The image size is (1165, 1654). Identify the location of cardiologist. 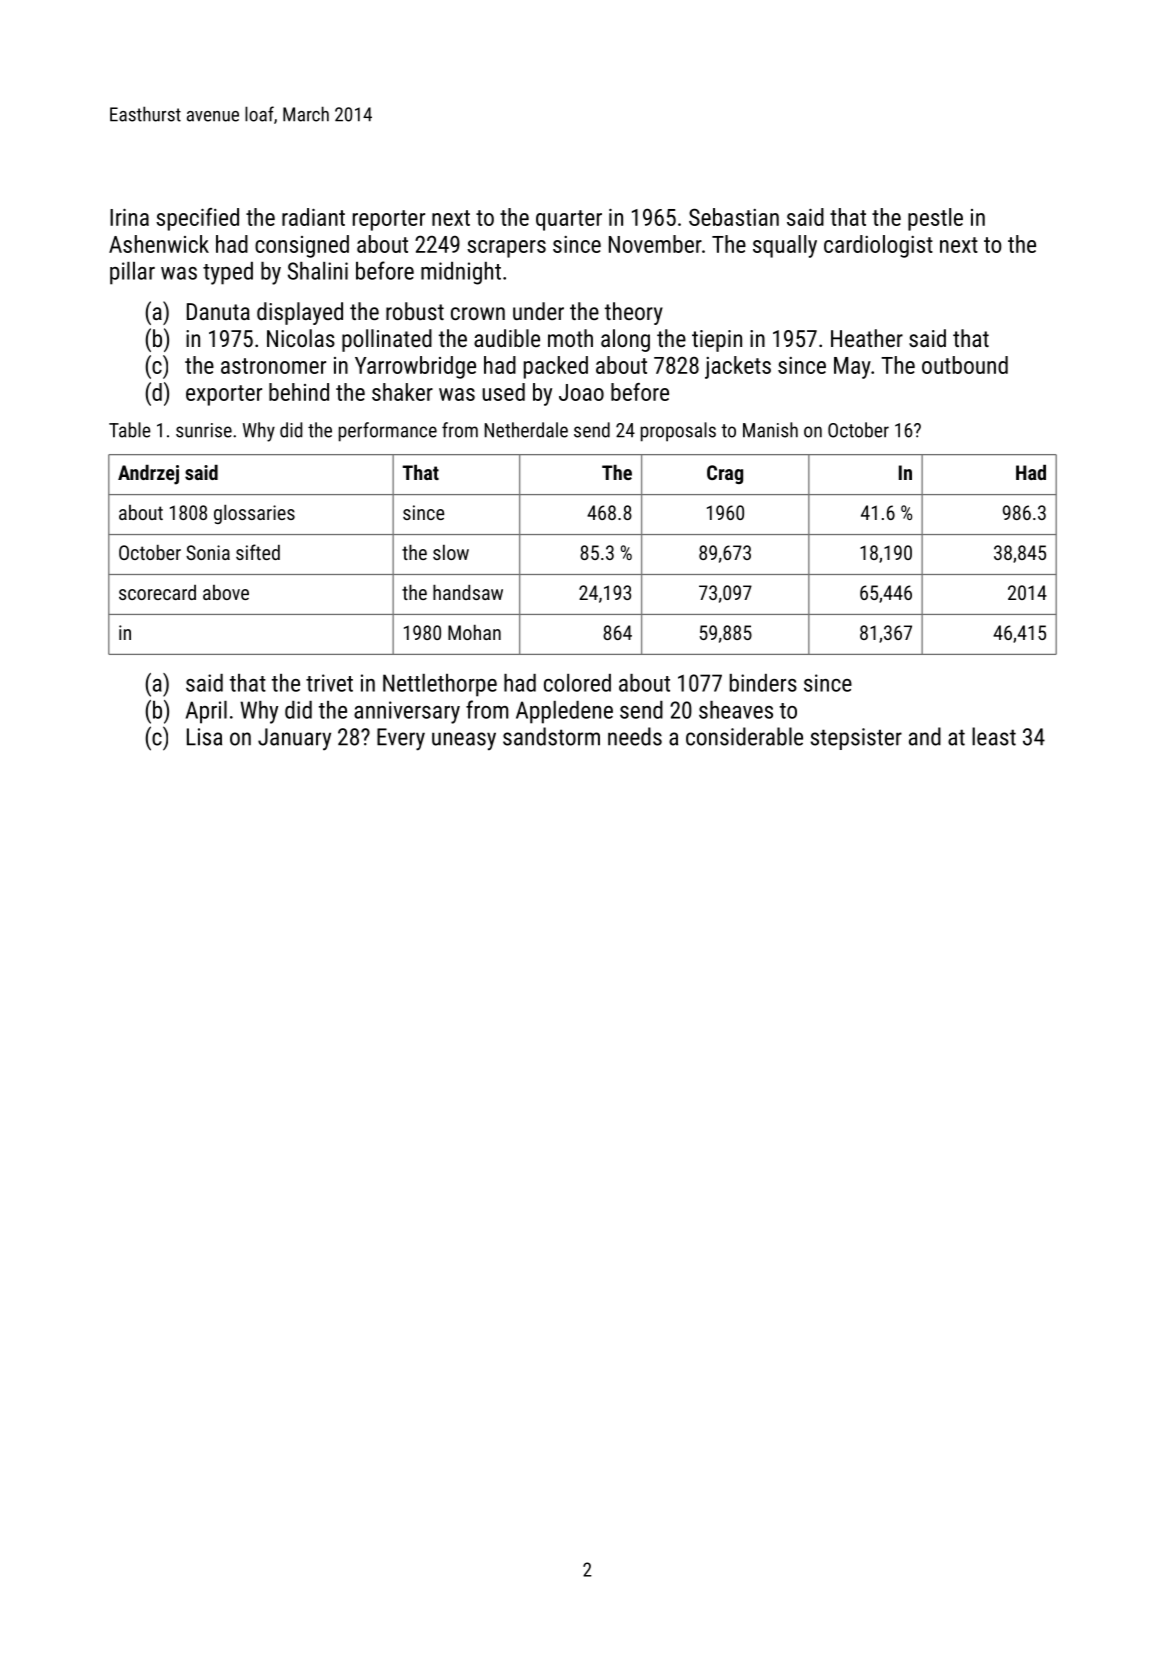
(878, 246).
